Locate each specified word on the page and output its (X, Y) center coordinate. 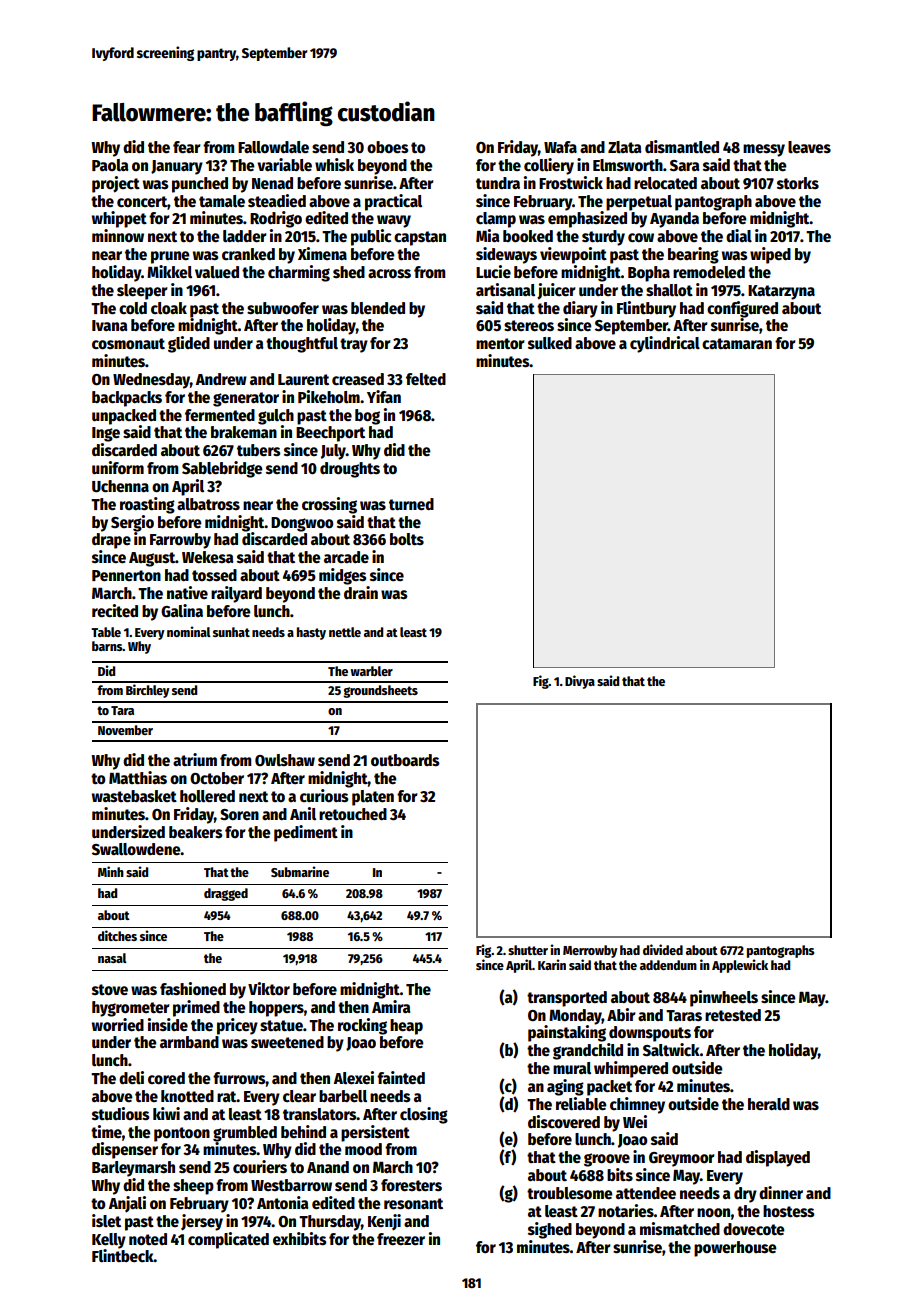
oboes (388, 147)
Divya (580, 682)
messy (764, 150)
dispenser (125, 1150)
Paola (110, 165)
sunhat (231, 632)
